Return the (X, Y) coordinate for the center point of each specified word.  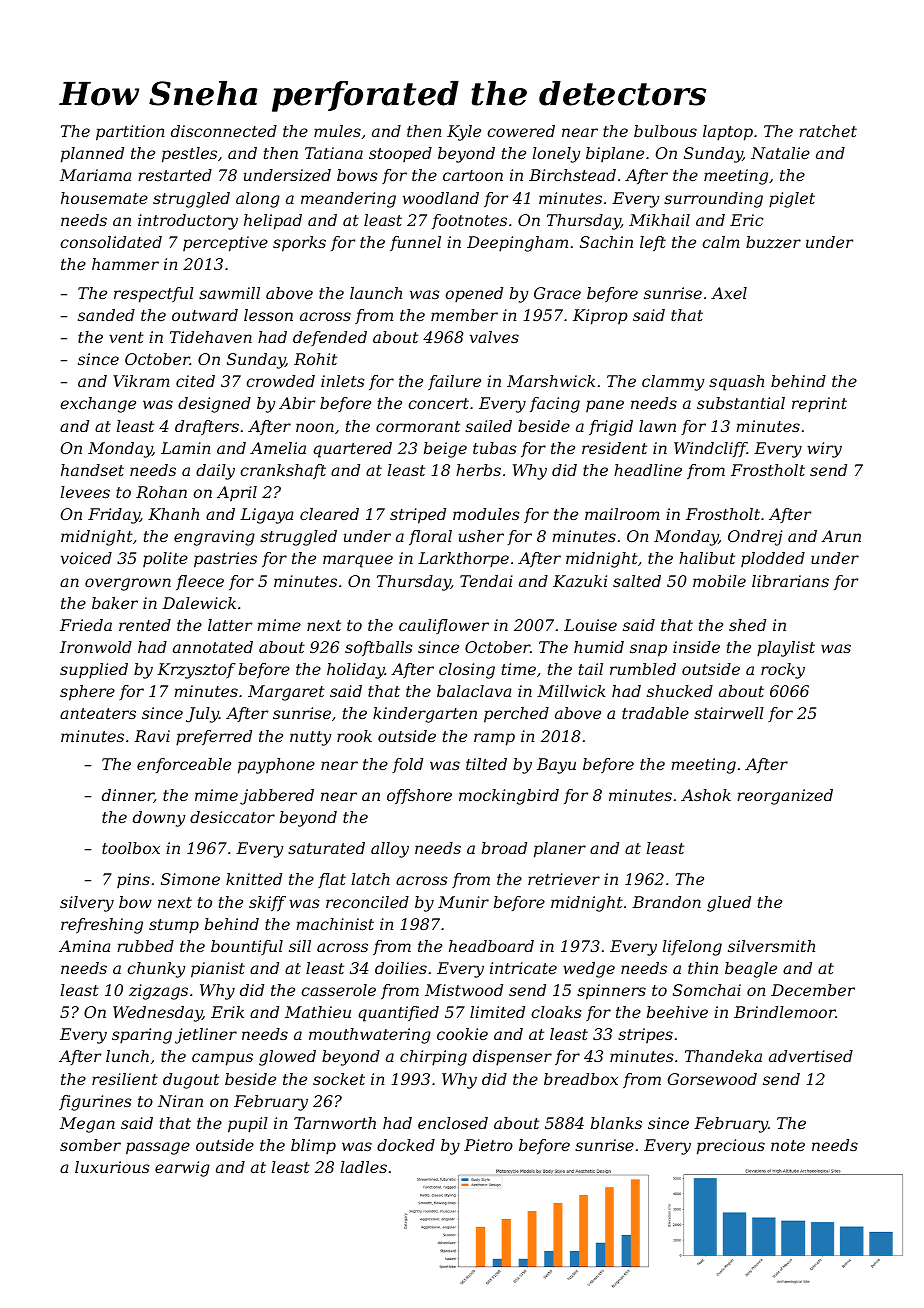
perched (516, 715)
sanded (106, 315)
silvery (87, 904)
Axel (729, 293)
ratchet (828, 131)
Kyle (464, 133)
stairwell (729, 713)
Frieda (86, 625)
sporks (299, 244)
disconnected (224, 131)
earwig (182, 1169)
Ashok (706, 795)
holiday (356, 671)
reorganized (785, 797)
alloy (390, 850)
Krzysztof (196, 671)
